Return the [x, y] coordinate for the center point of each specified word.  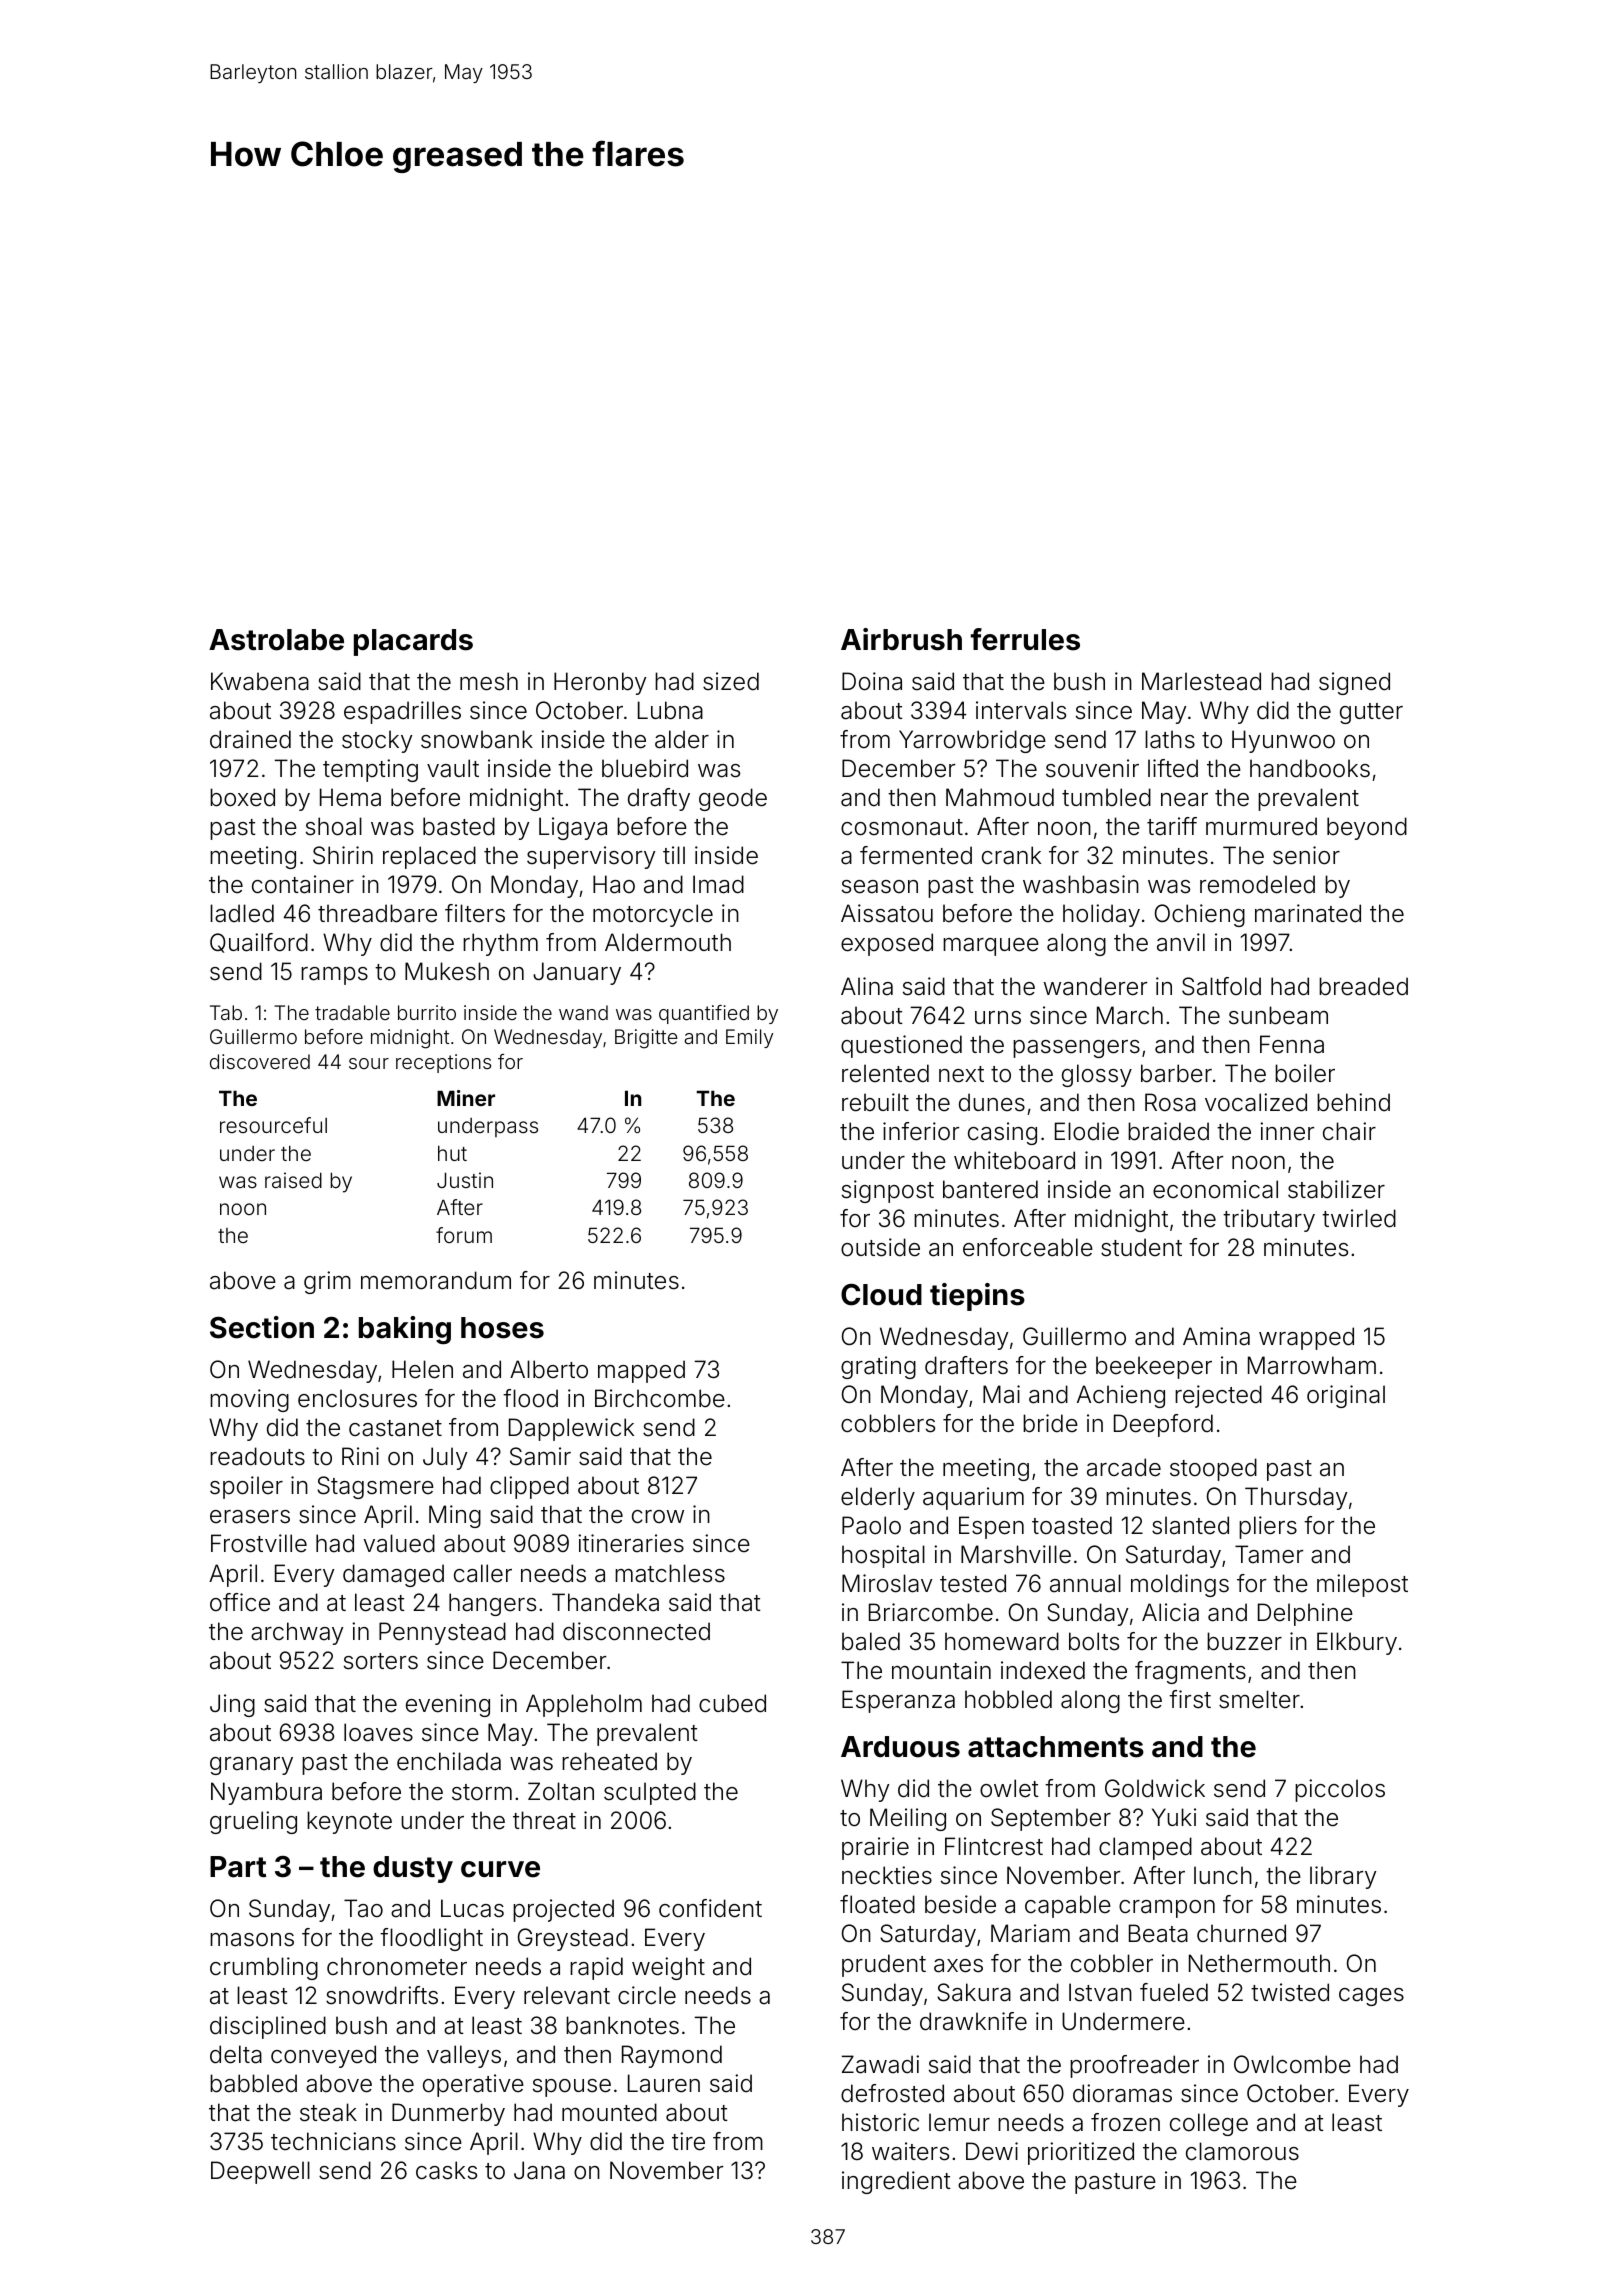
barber [1176, 1073]
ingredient [896, 2182]
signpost [888, 1191]
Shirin [343, 855]
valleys [464, 2056]
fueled [1174, 1992]
